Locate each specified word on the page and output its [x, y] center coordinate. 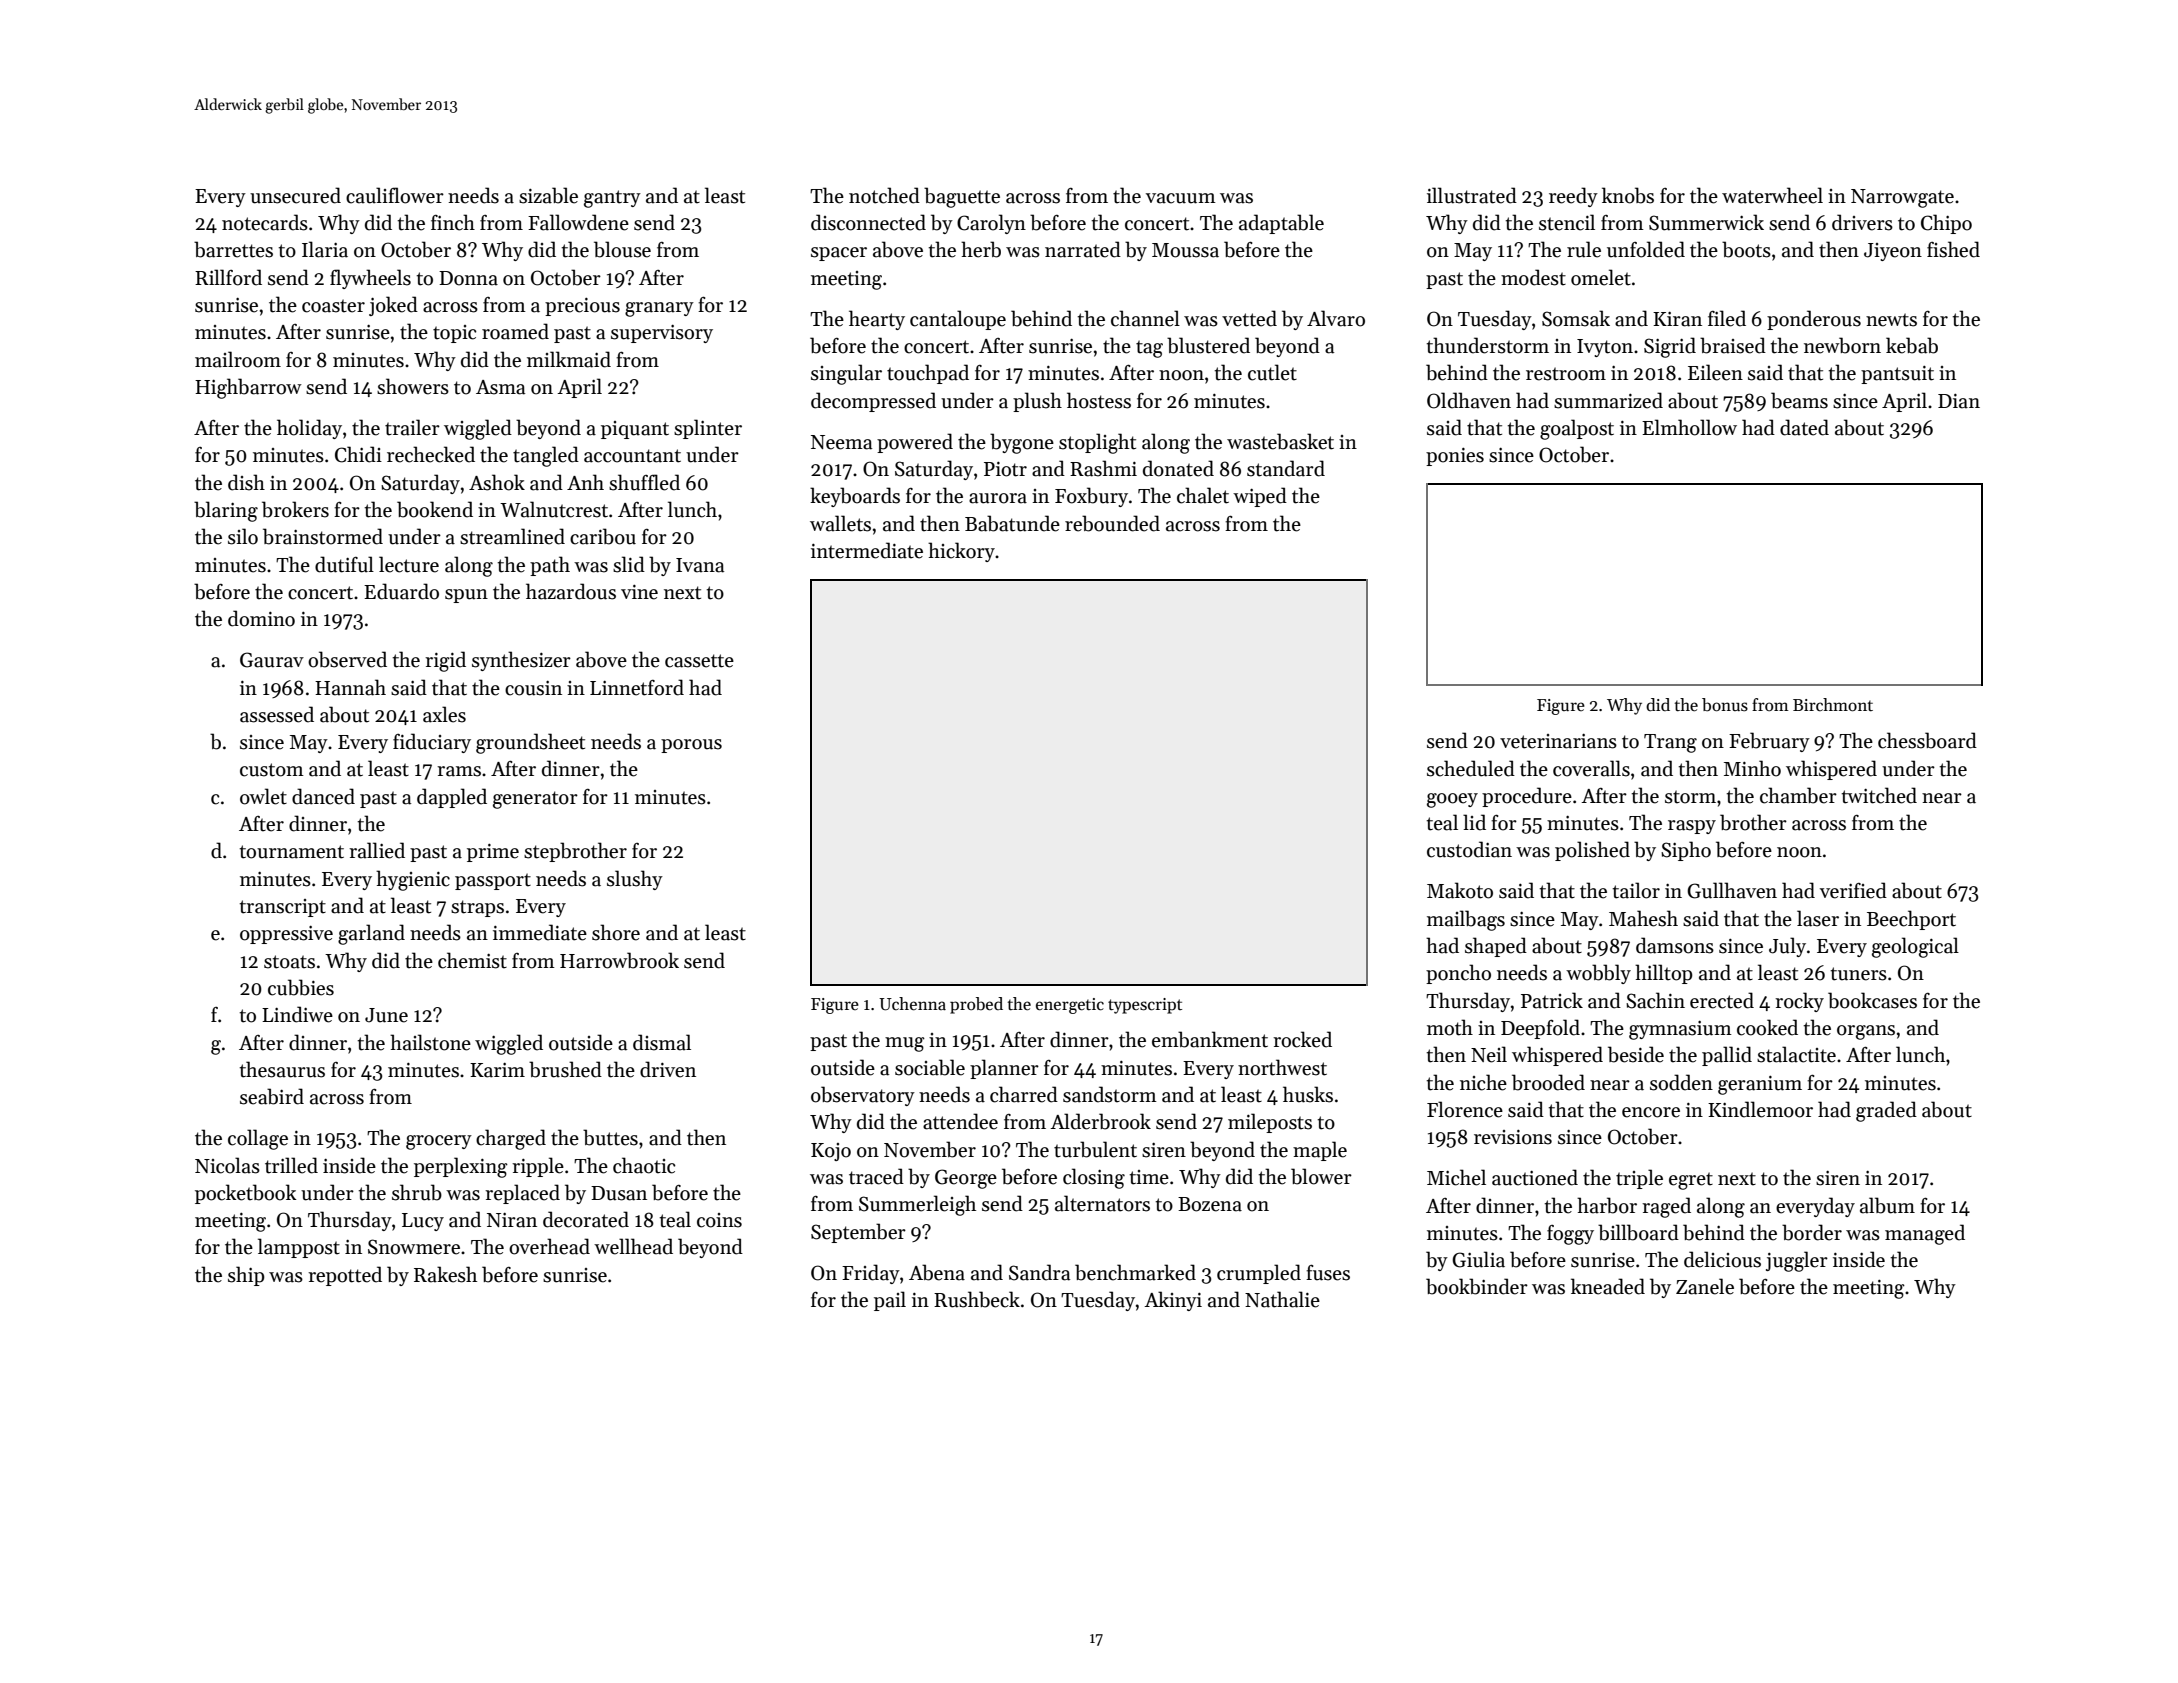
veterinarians [1558, 741]
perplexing [461, 1167]
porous [691, 746]
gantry [612, 199]
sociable [930, 1067]
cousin [533, 688]
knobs [1628, 195]
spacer [839, 254]
